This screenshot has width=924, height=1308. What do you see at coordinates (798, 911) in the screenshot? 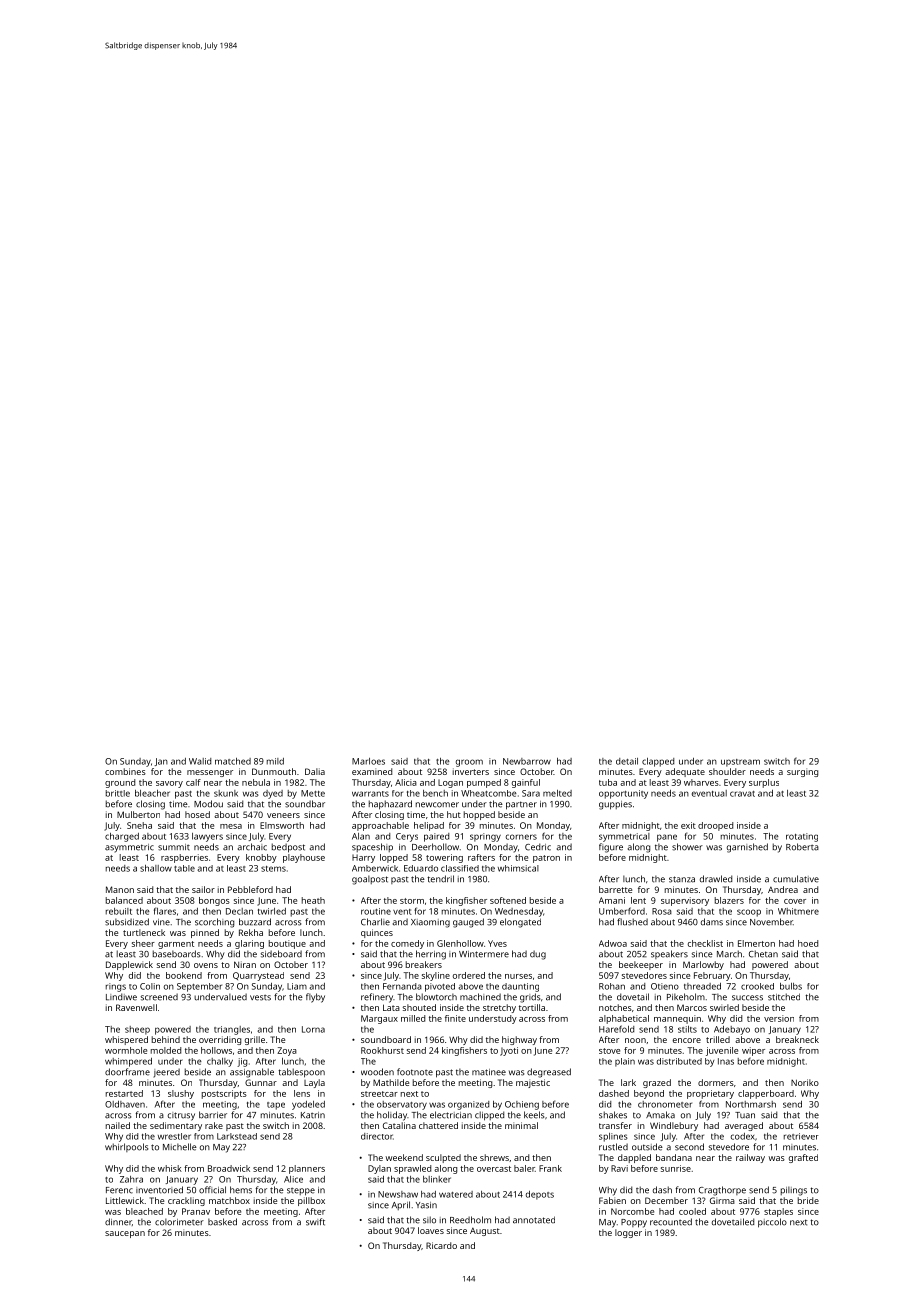
I see `Whitmere` at bounding box center [798, 911].
